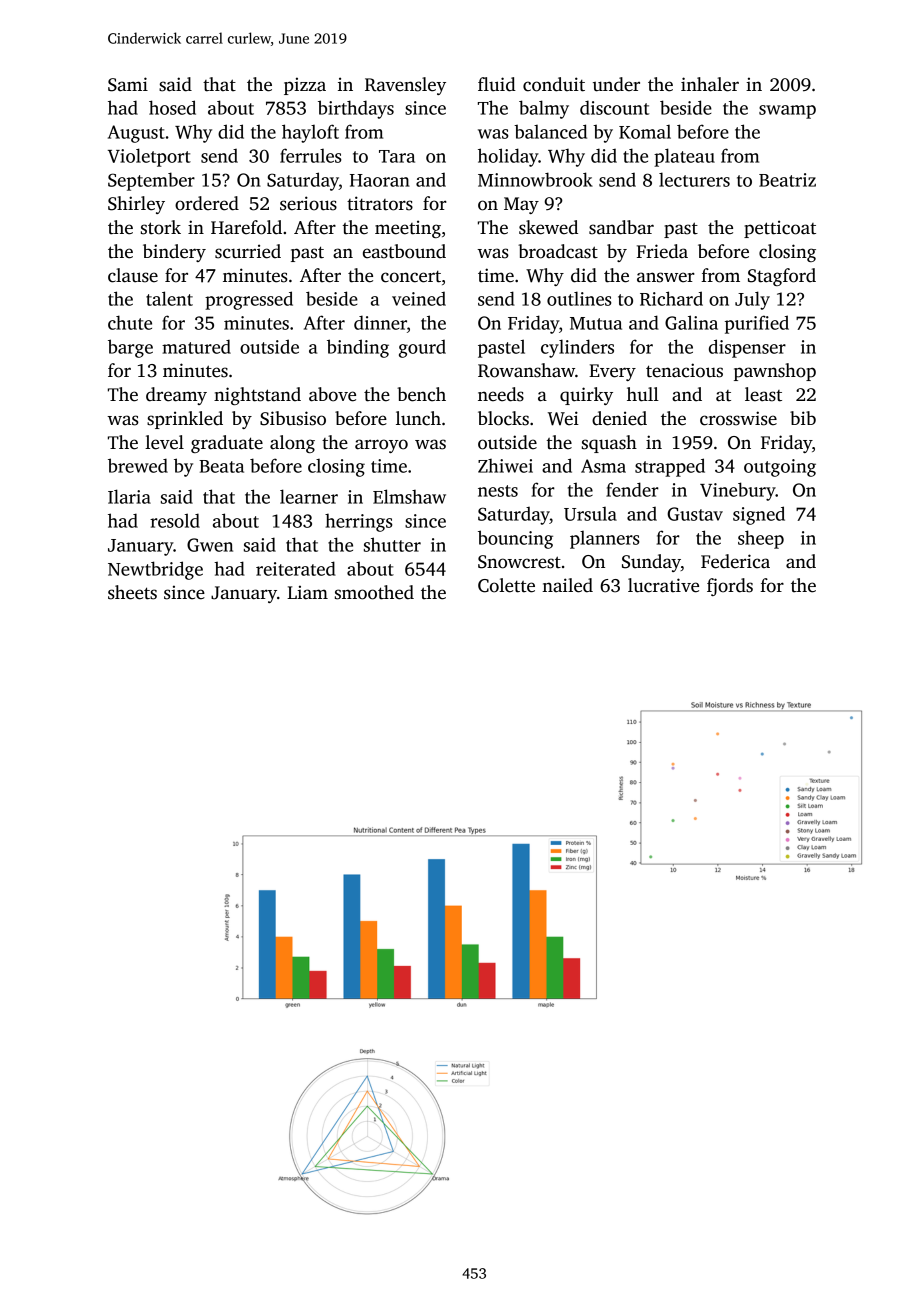 The width and height of the screenshot is (924, 1308). What do you see at coordinates (730, 587) in the screenshot?
I see `fjords` at bounding box center [730, 587].
